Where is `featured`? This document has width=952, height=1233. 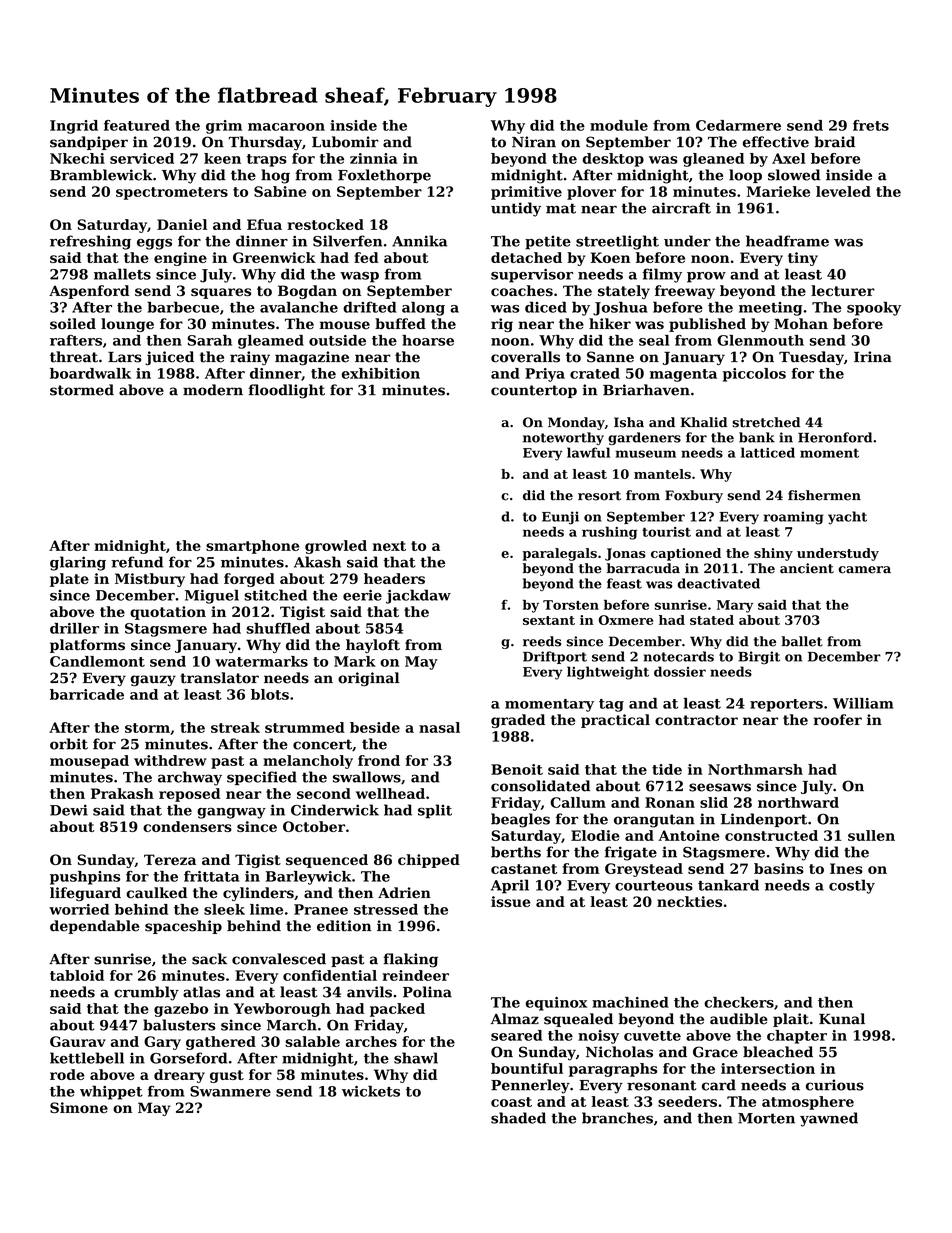 featured is located at coordinates (137, 125).
